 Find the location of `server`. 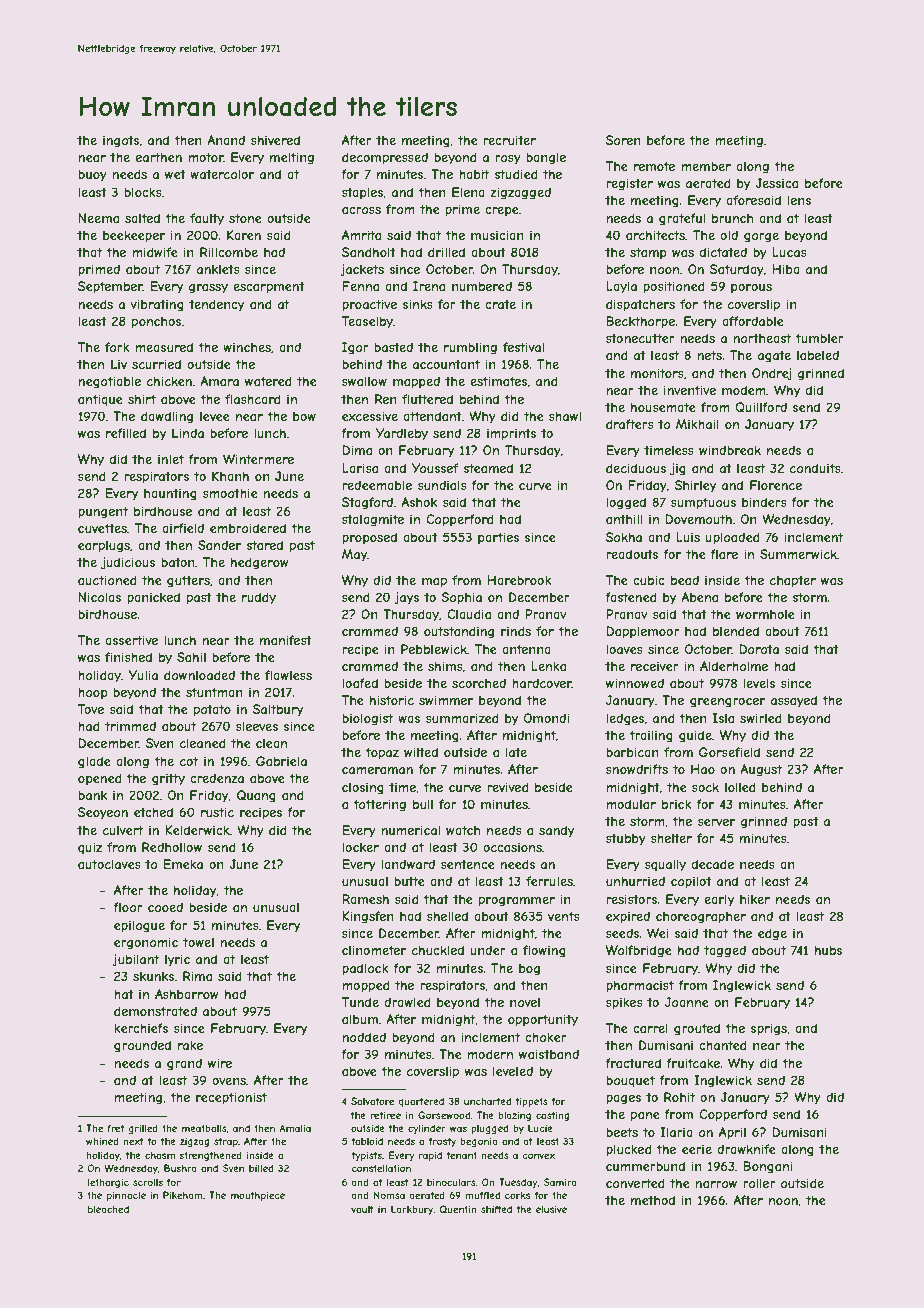

server is located at coordinates (716, 822).
